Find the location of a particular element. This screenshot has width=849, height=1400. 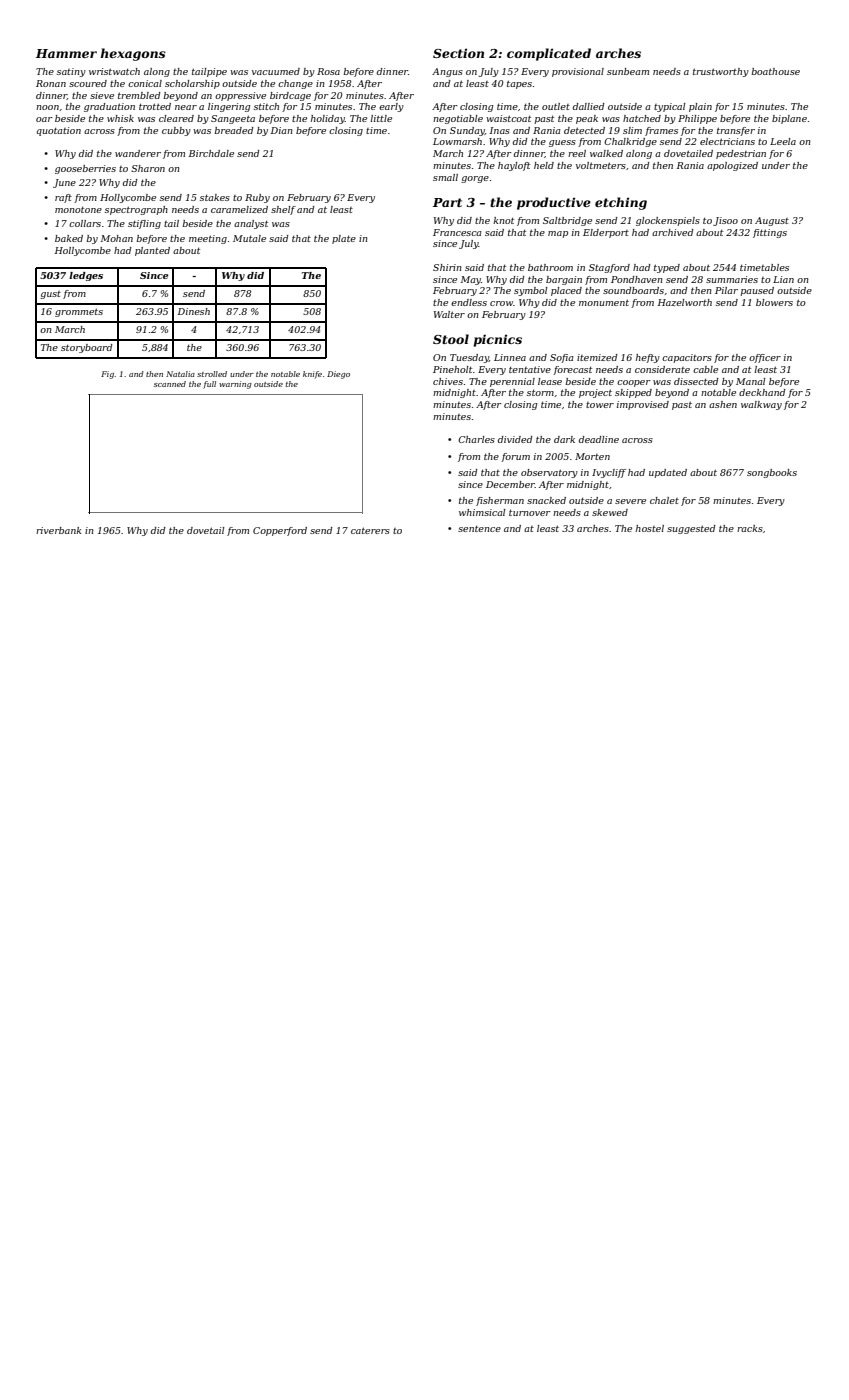

apologized is located at coordinates (732, 166).
